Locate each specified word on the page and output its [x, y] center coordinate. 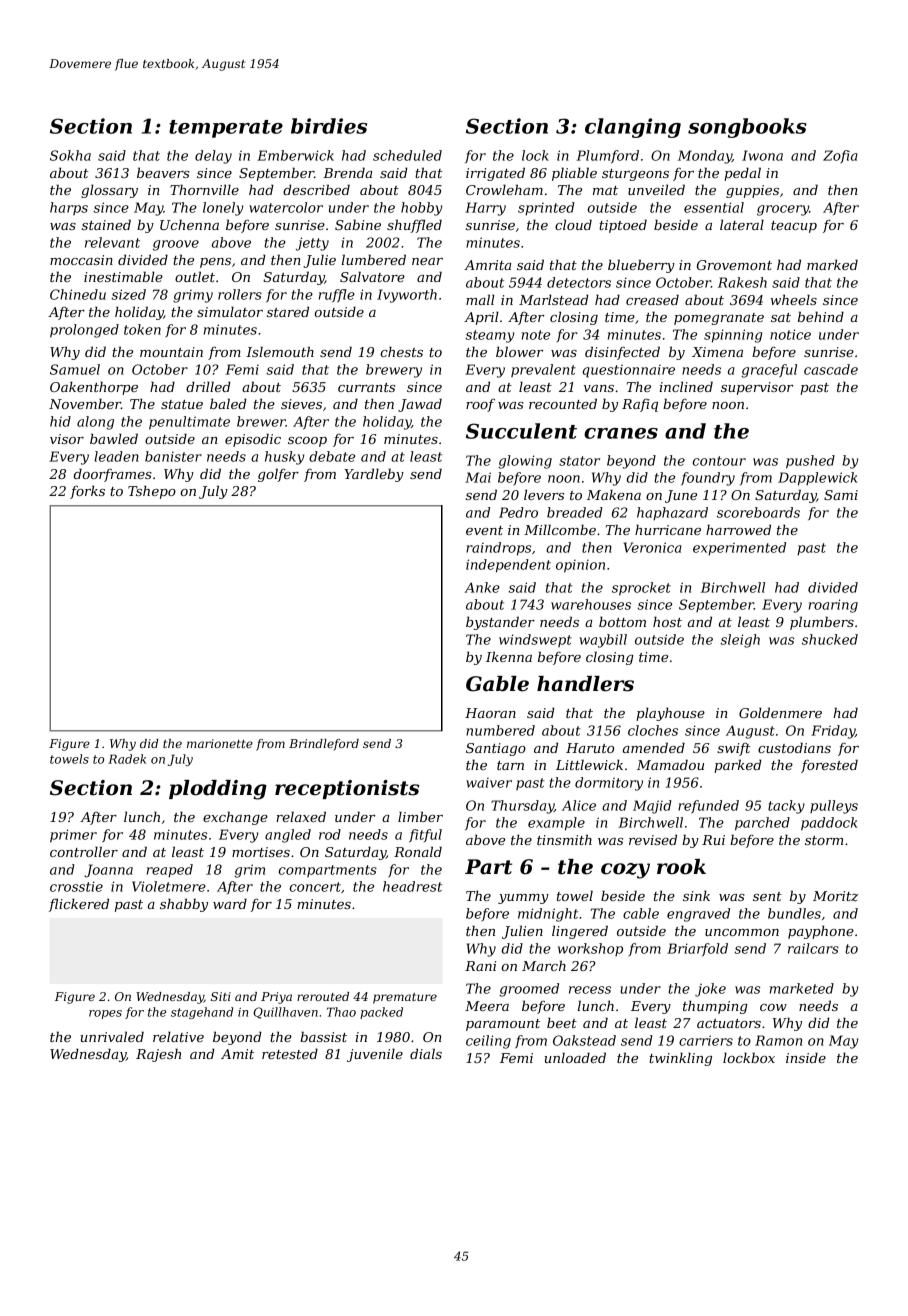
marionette [220, 743]
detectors [579, 282]
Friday [833, 732]
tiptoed [623, 226]
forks [87, 492]
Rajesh [158, 1055]
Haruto [590, 748]
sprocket [641, 589]
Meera [487, 1006]
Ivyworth [407, 296]
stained [106, 224]
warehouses [591, 604]
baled [228, 403]
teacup [794, 227]
